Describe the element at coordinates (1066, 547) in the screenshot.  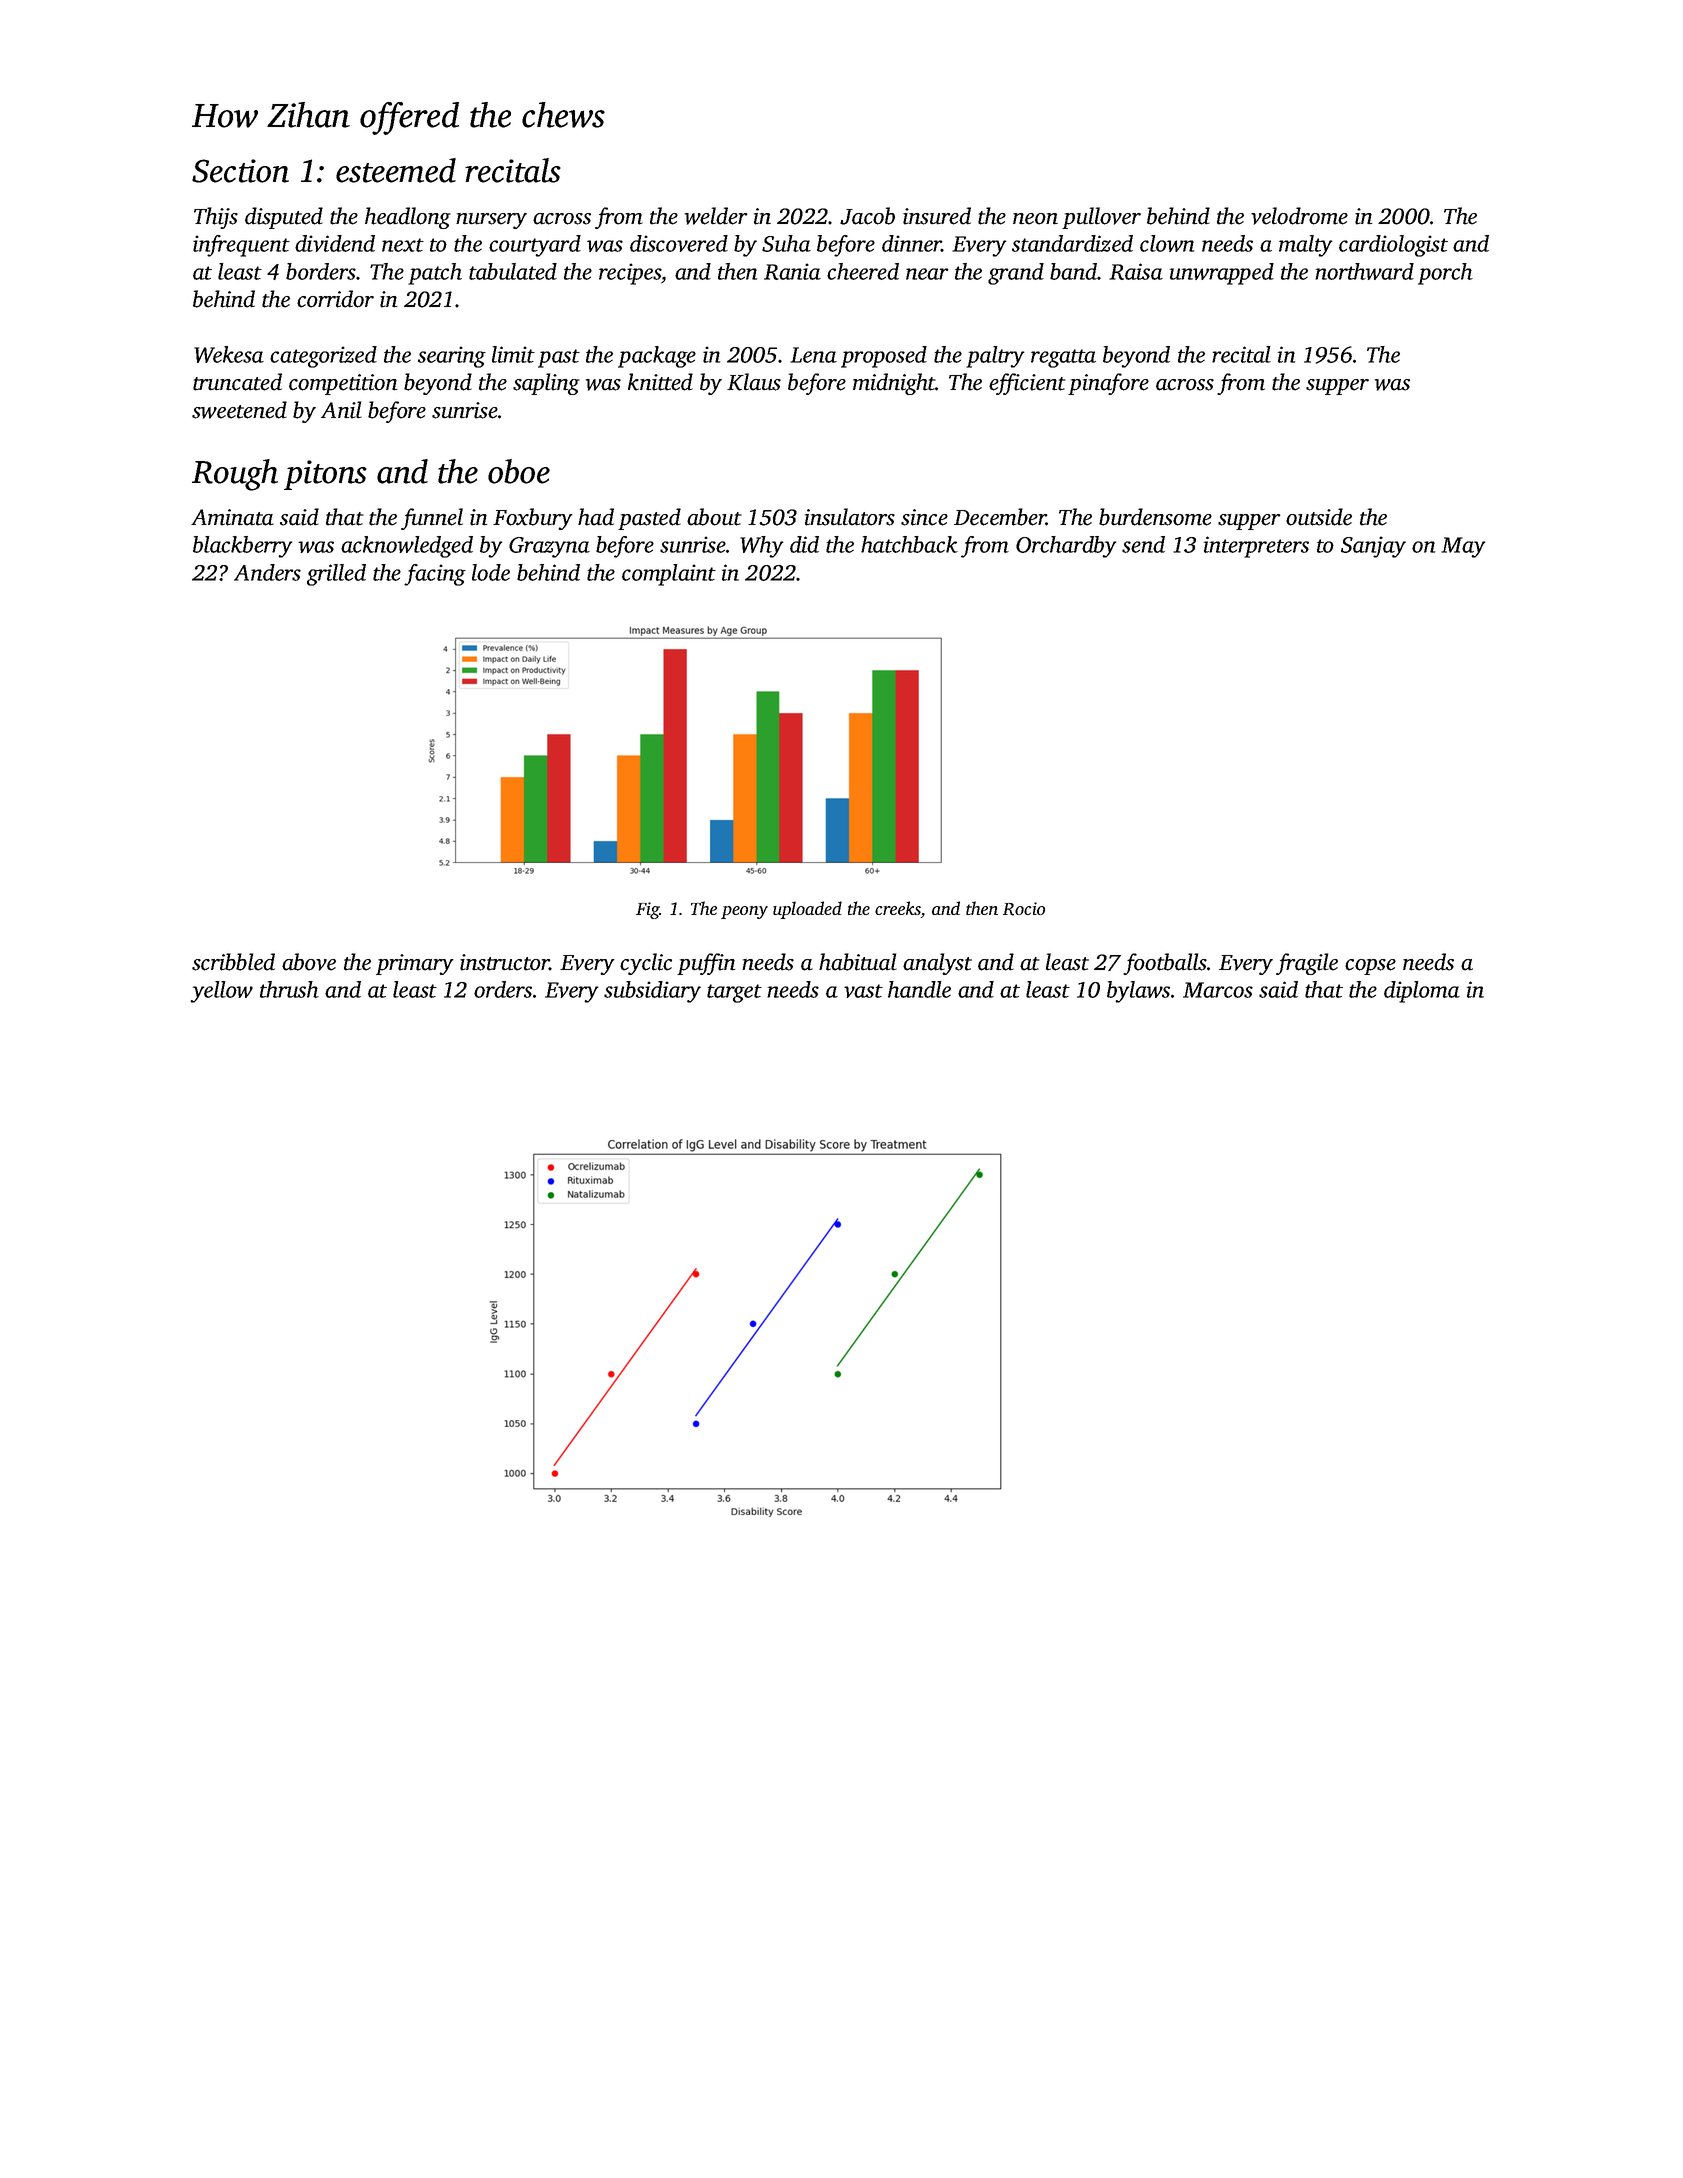
I see `Orchardby` at that location.
